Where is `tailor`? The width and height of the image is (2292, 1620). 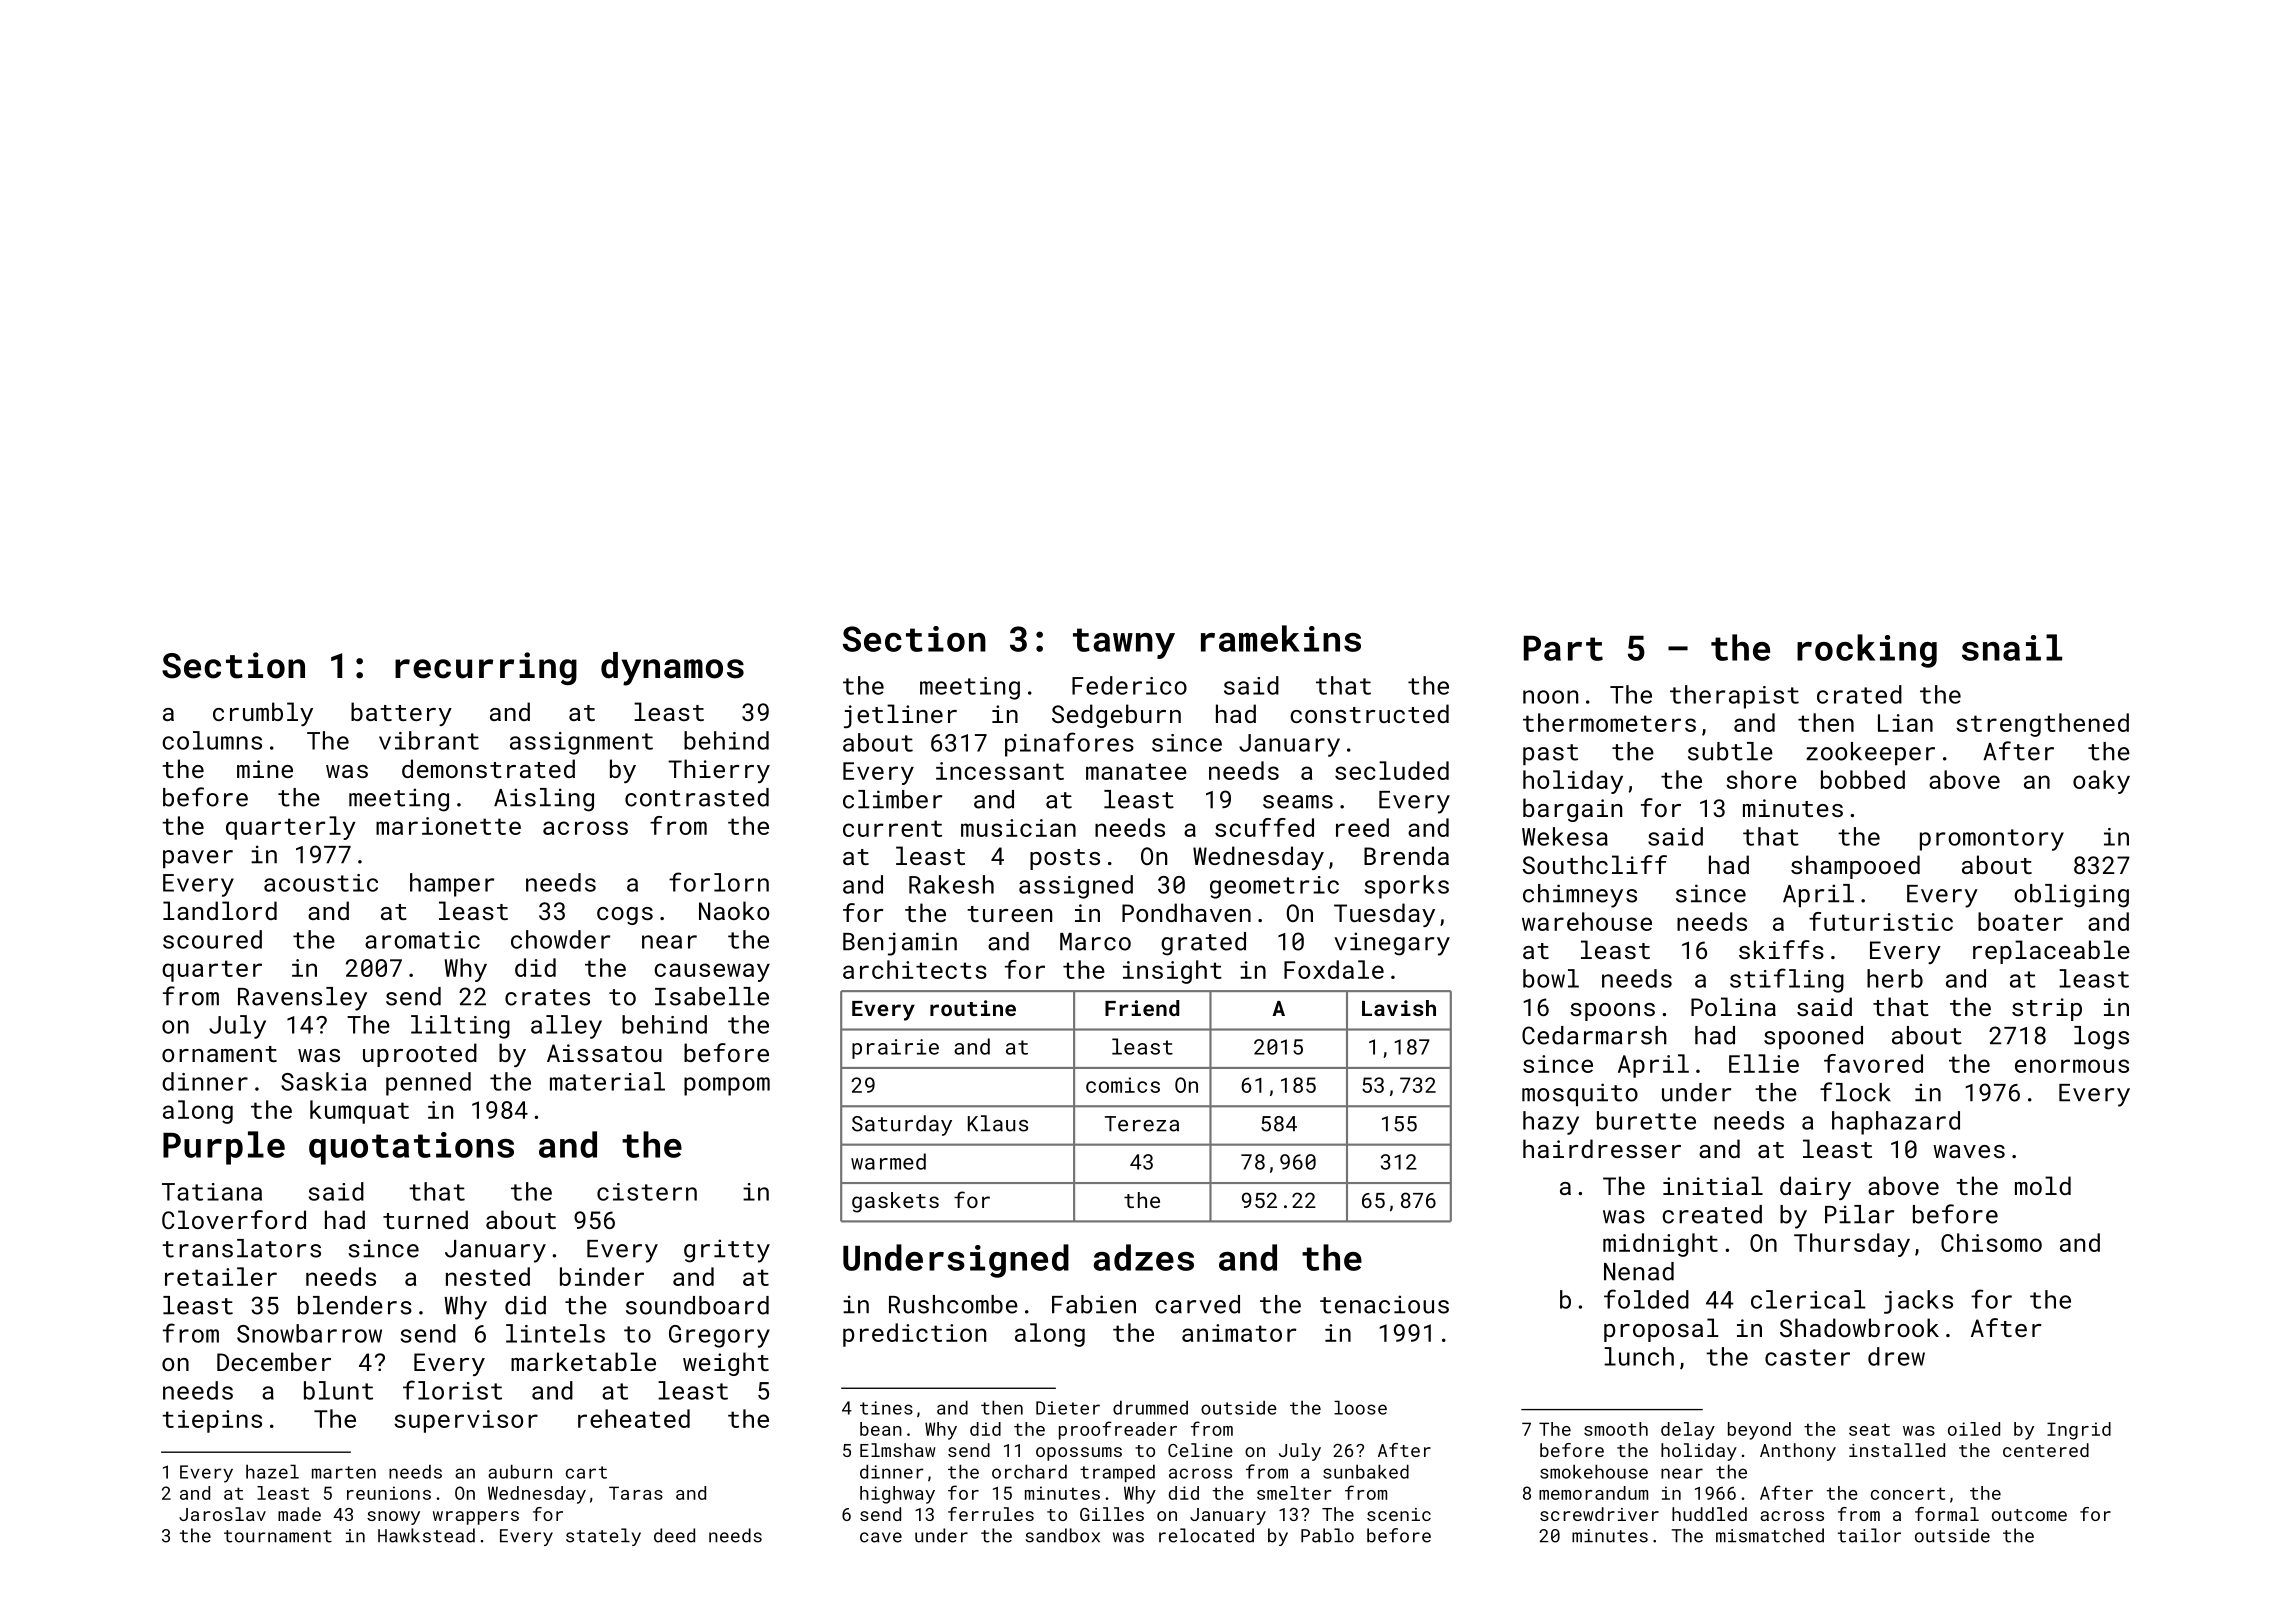
tailor is located at coordinates (1869, 1535).
